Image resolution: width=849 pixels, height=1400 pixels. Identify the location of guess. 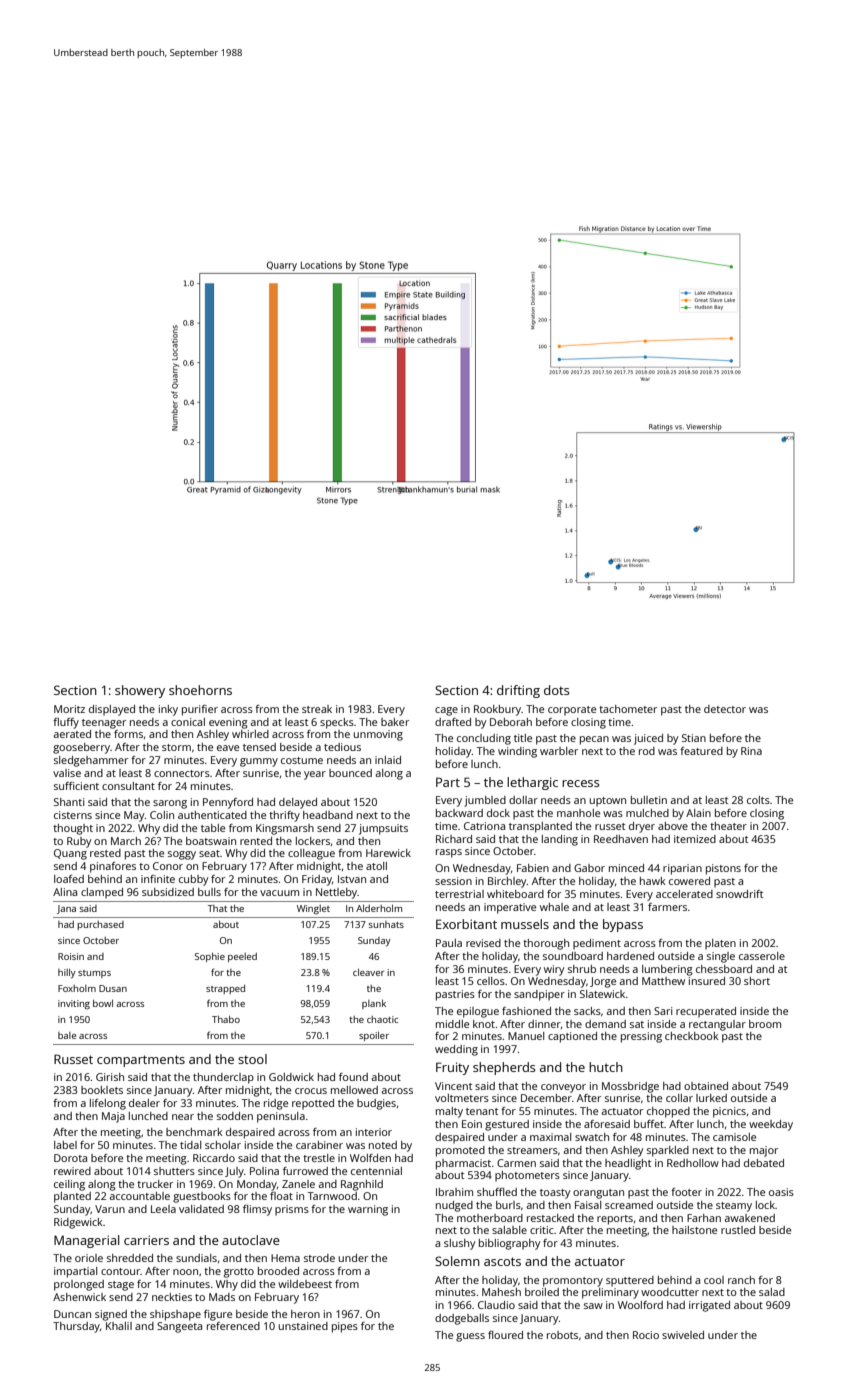
(470, 1337).
